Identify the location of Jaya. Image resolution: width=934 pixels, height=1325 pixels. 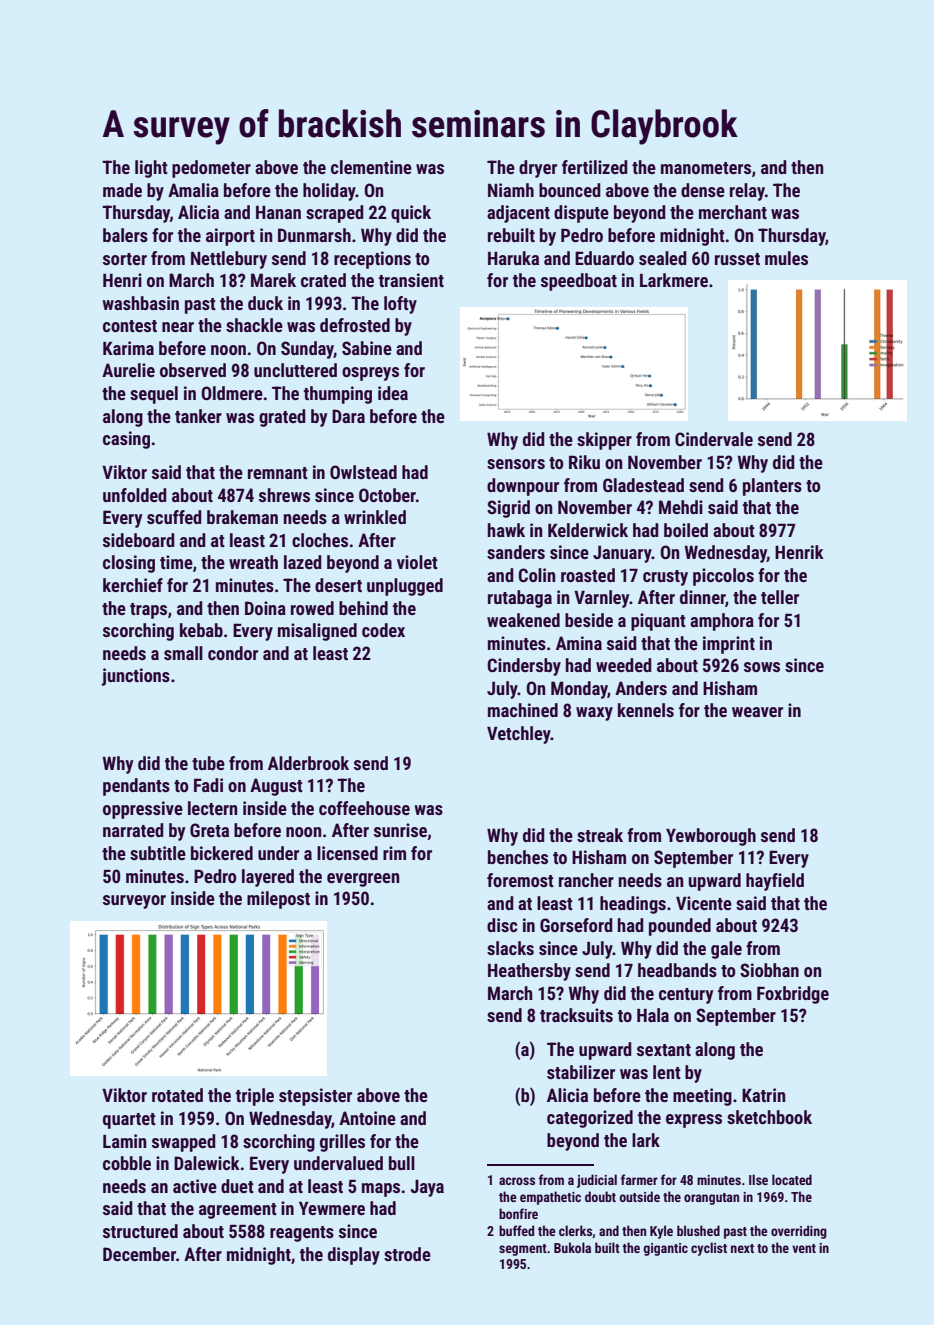
(427, 1188).
